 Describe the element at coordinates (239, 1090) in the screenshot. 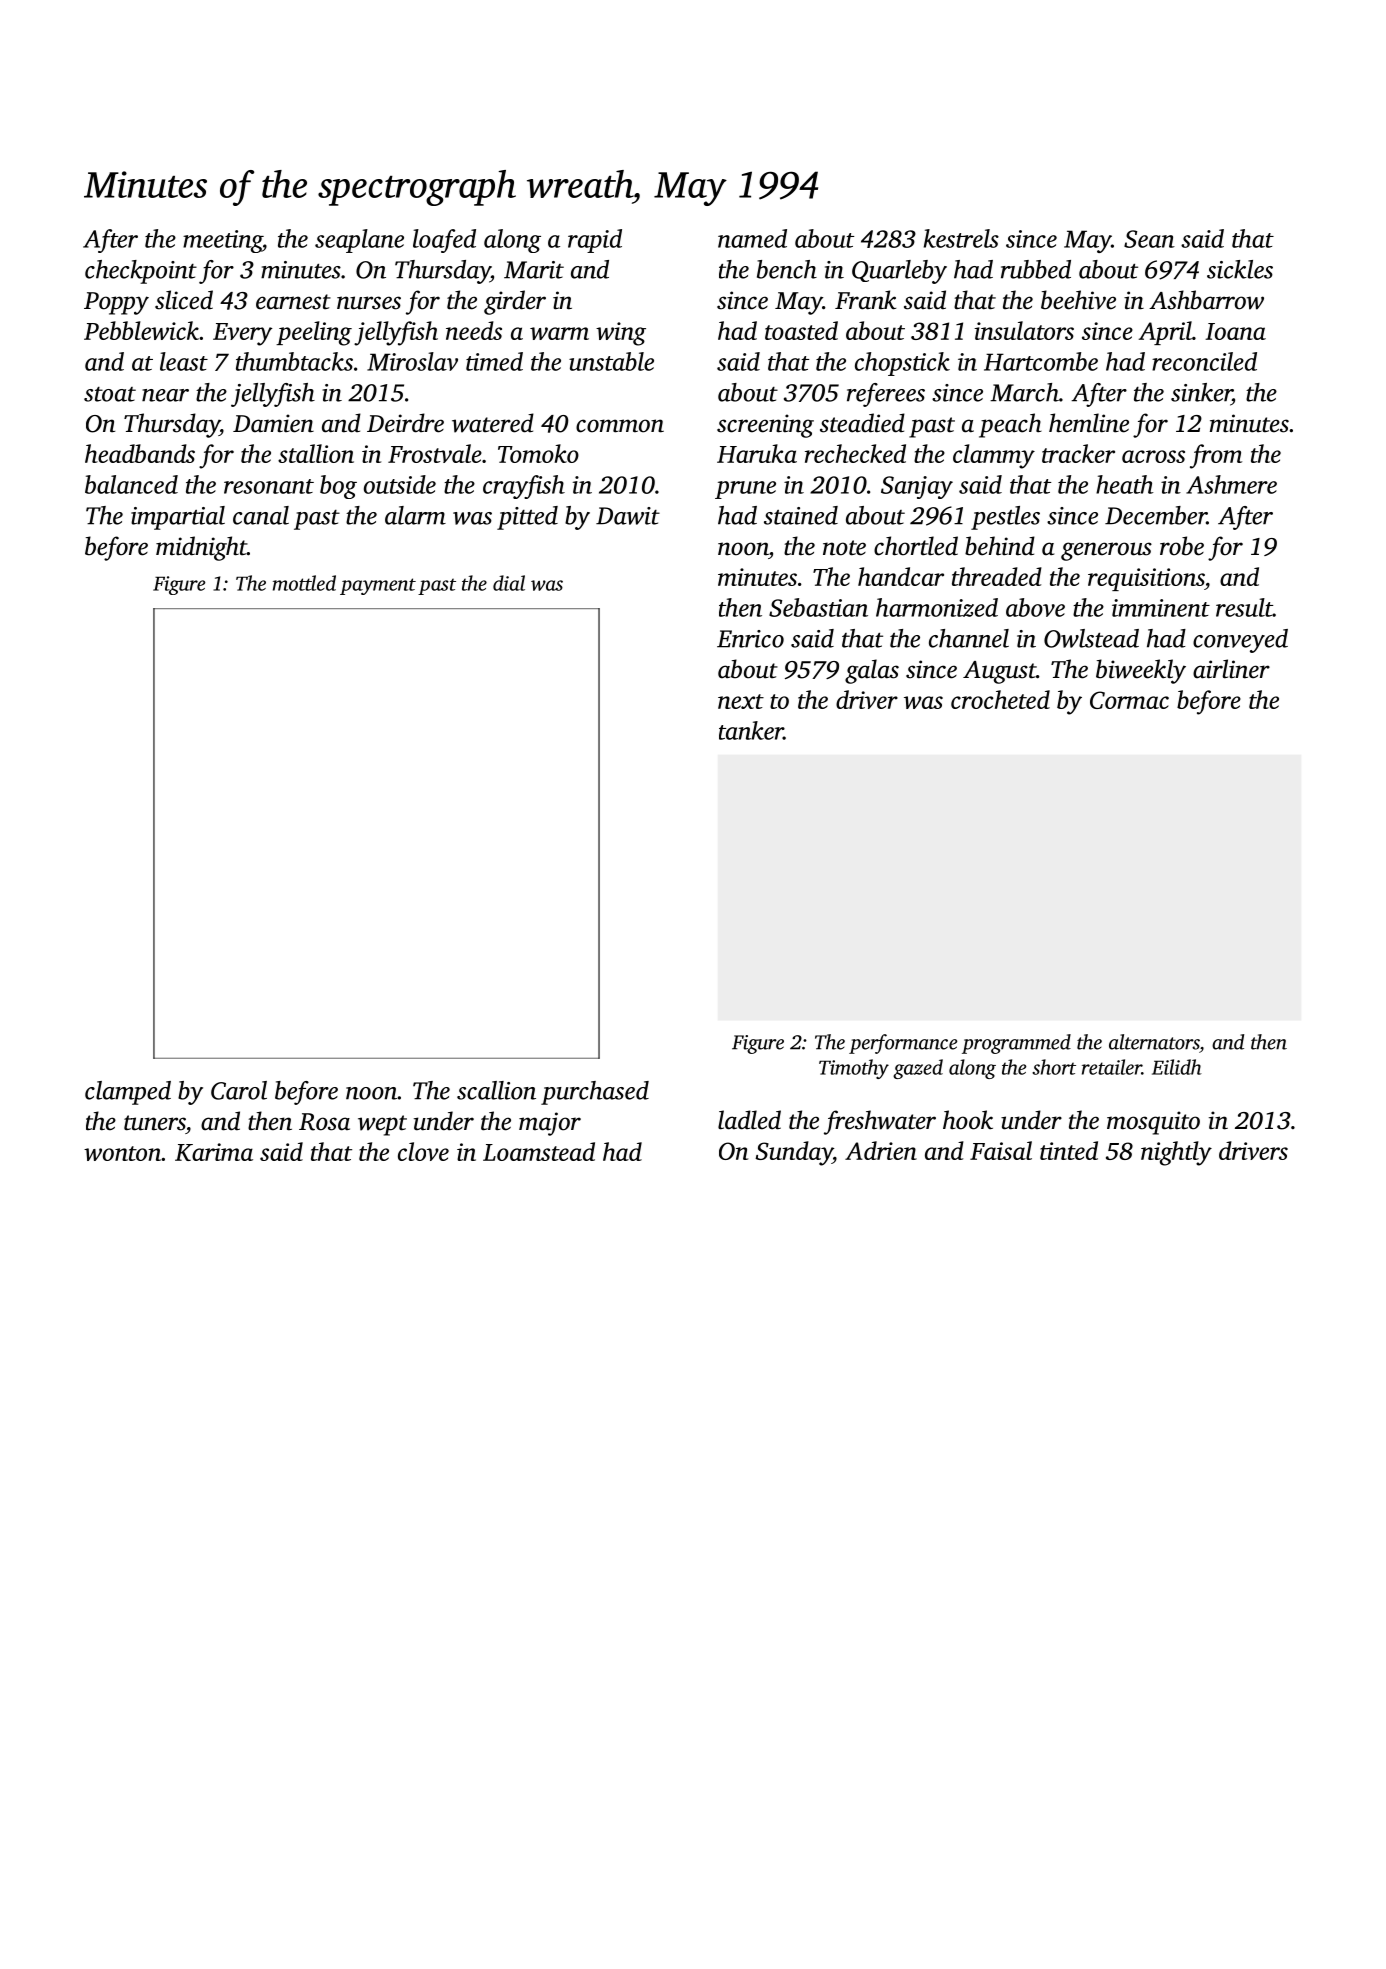

I see `Carol` at that location.
